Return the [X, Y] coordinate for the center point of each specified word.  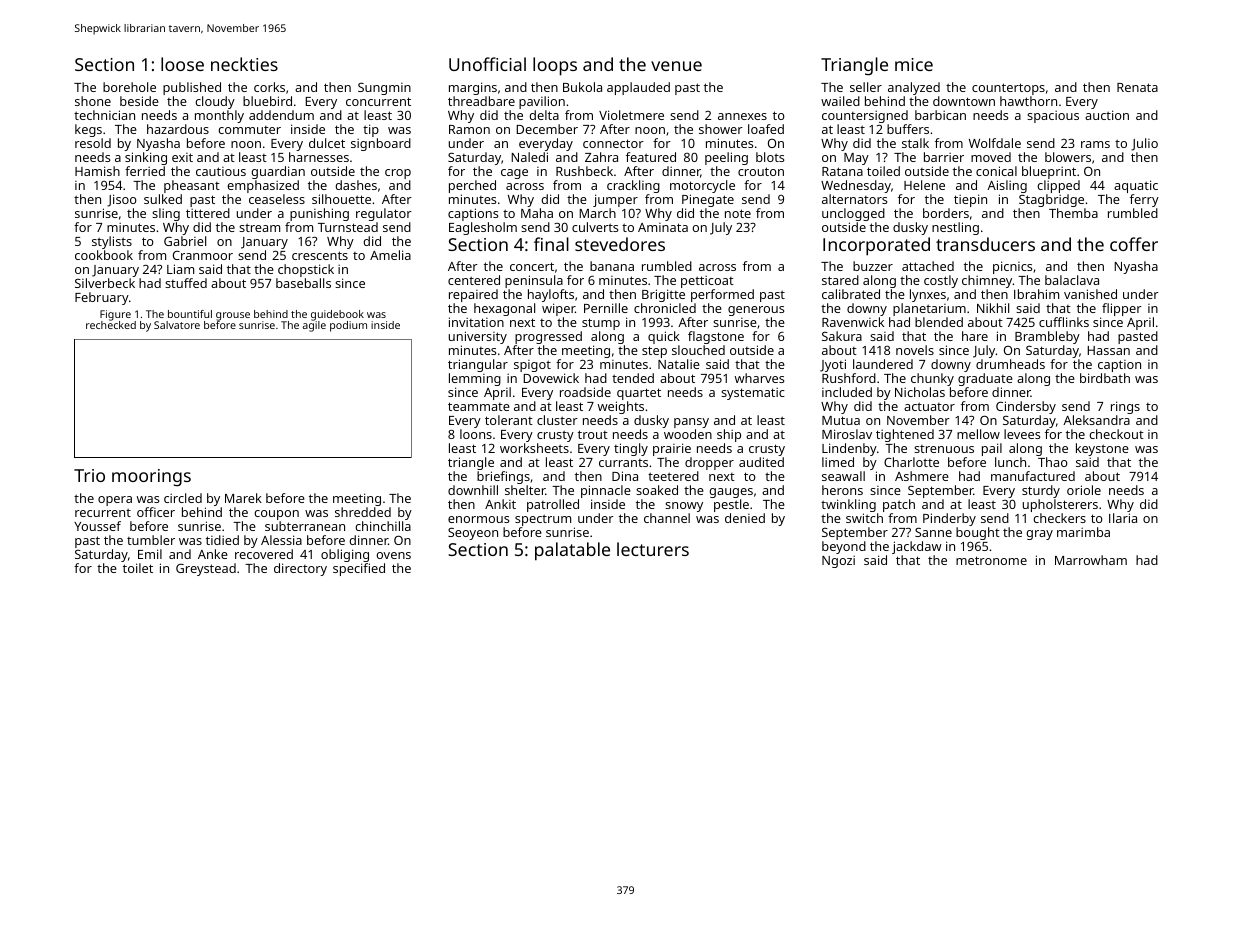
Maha [537, 213]
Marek [243, 498]
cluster [557, 420]
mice [914, 64]
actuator [929, 406]
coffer [1134, 244]
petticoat [707, 282]
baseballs [303, 283]
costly [941, 281]
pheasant [192, 186]
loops [555, 66]
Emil [150, 554]
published [192, 88]
